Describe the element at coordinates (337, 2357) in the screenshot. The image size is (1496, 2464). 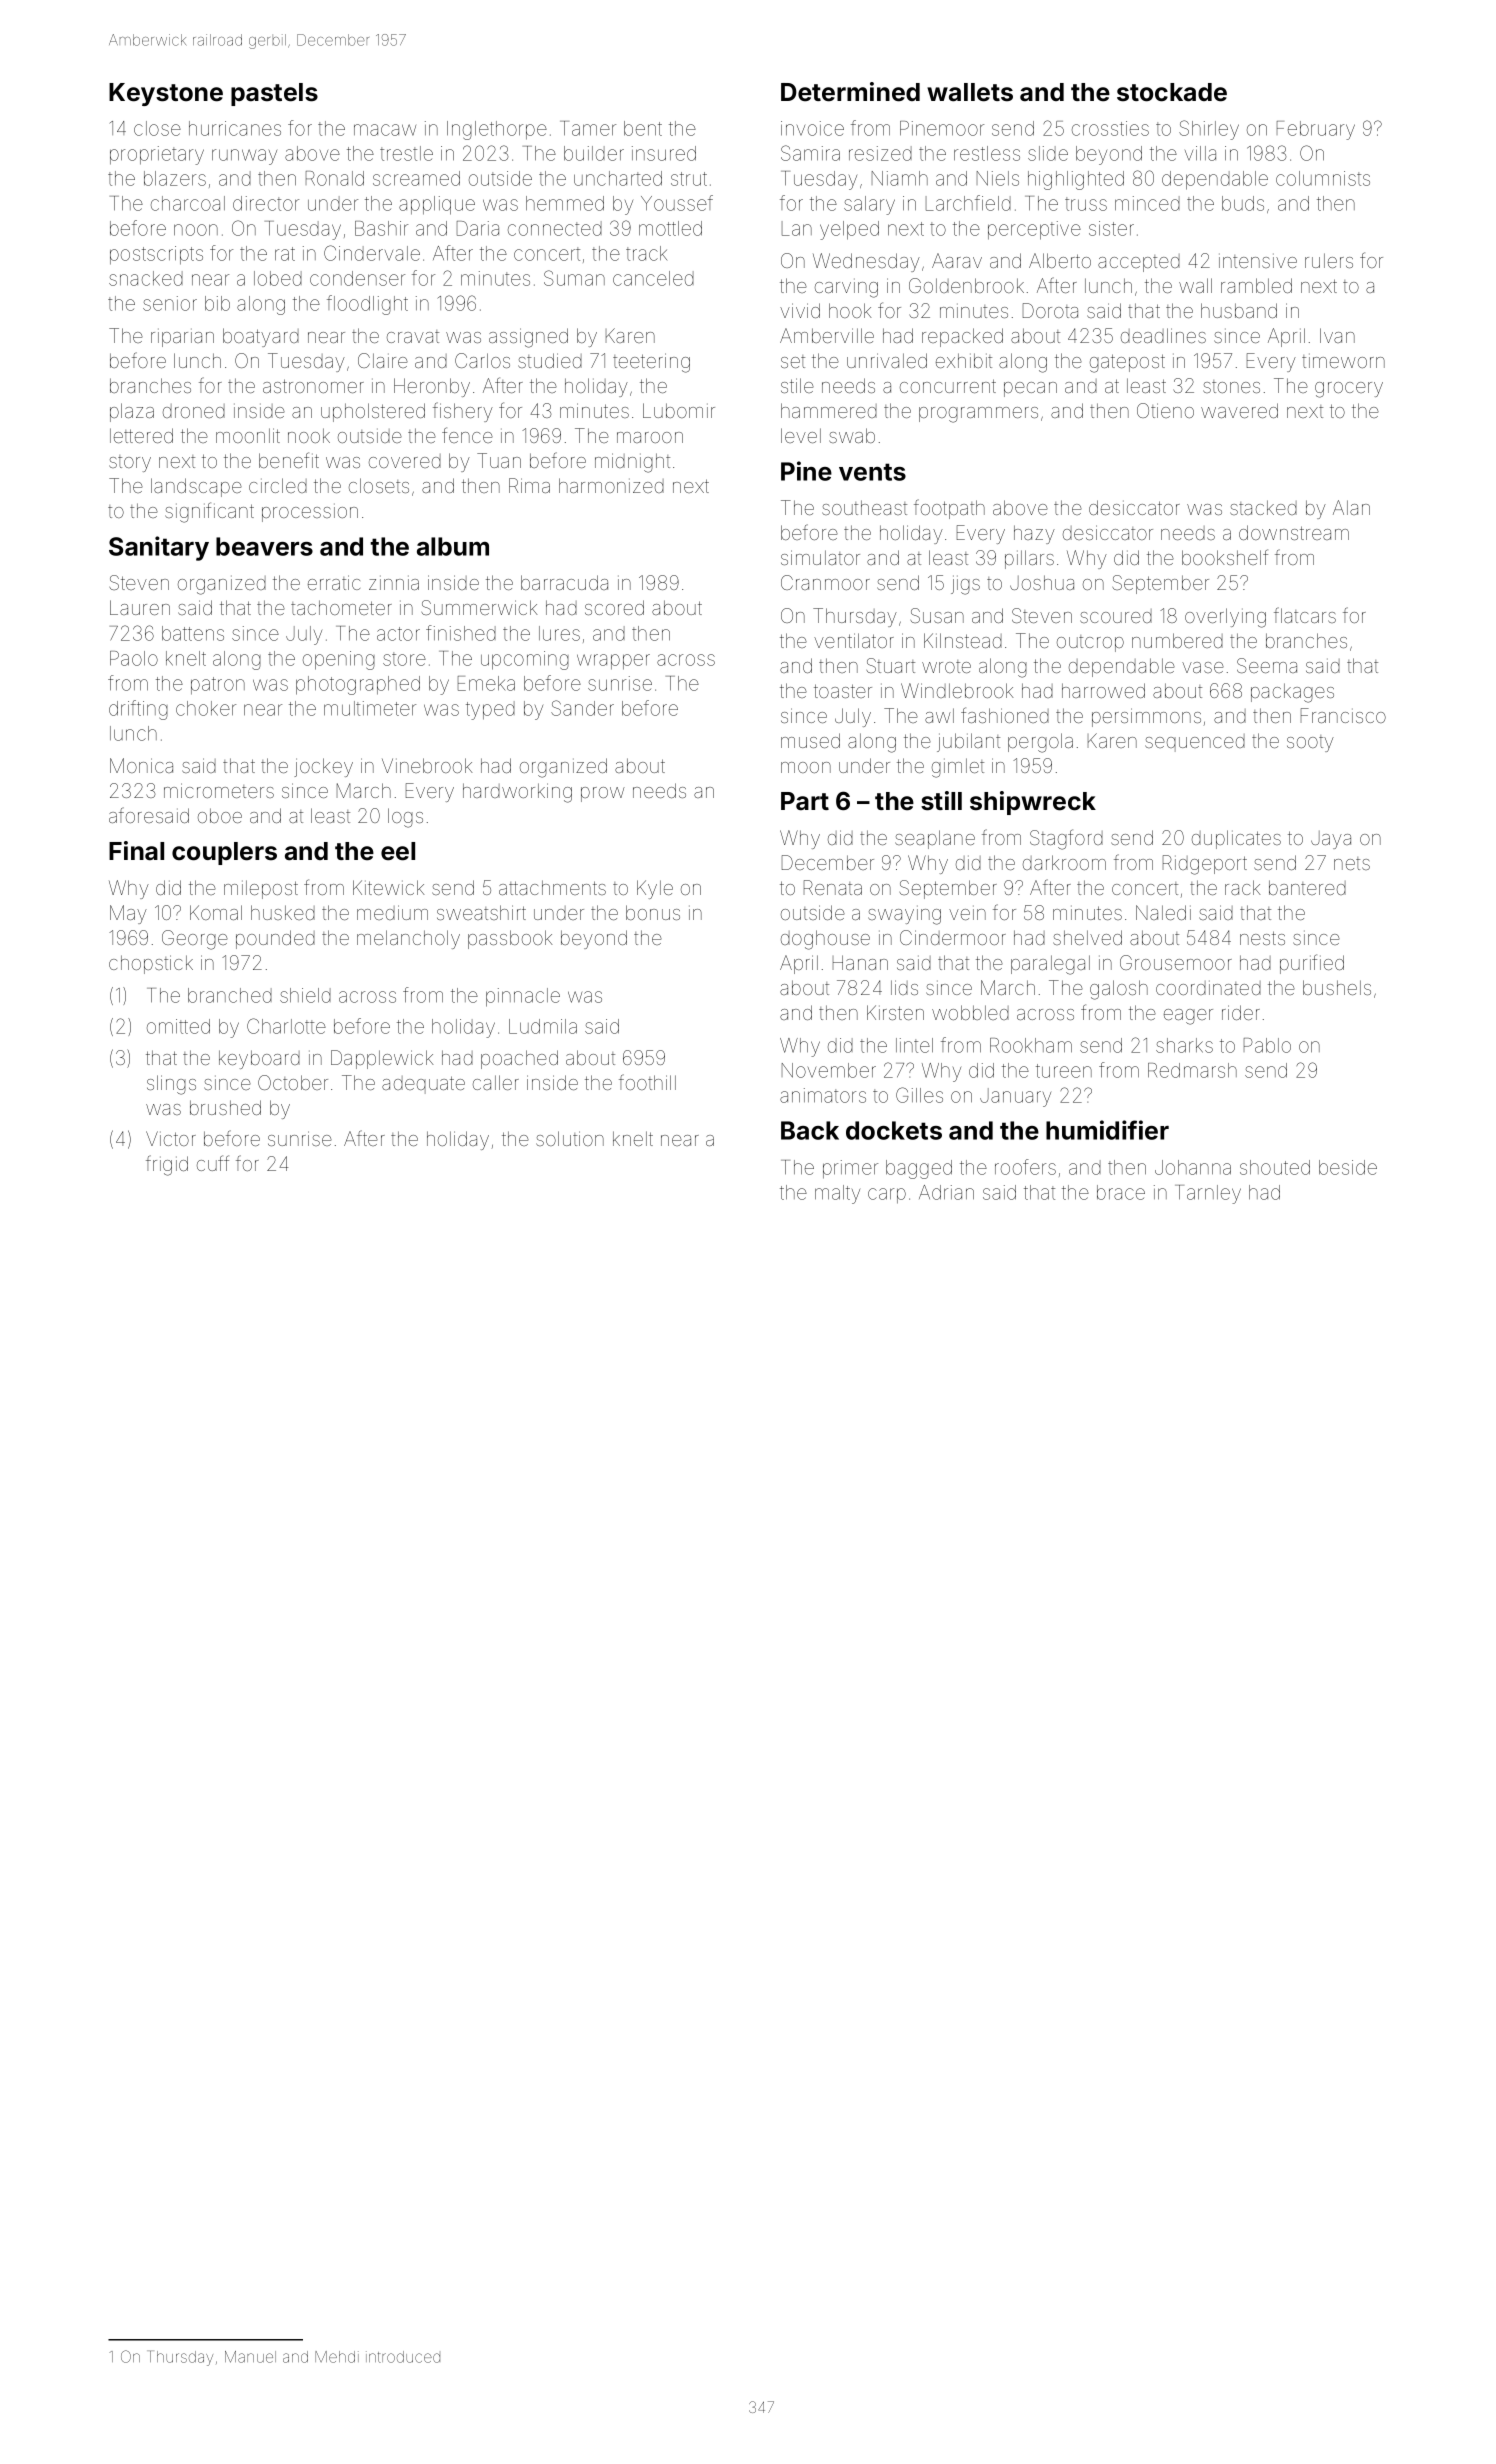
I see `Mehdi` at that location.
